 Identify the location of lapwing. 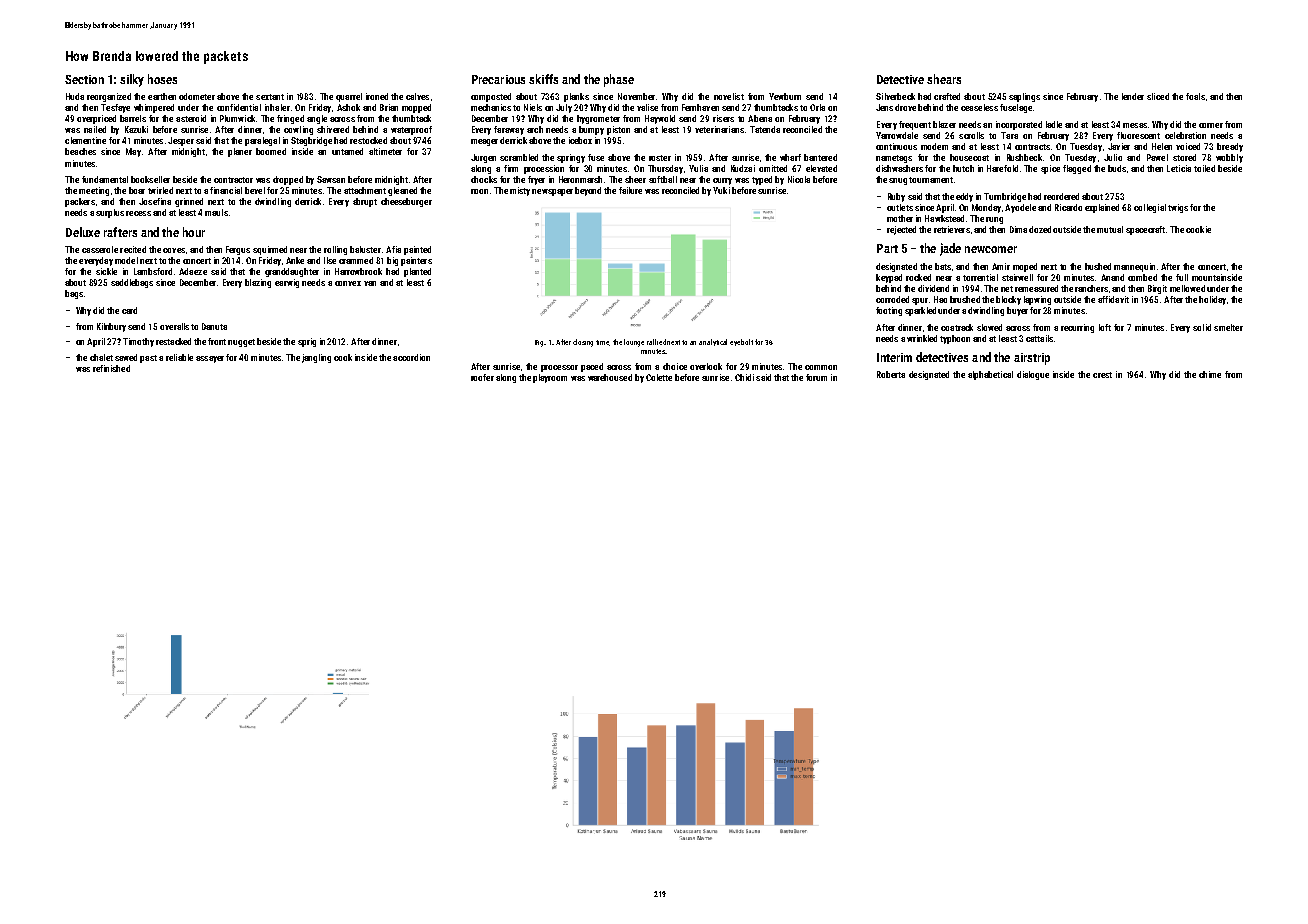
(1037, 300).
